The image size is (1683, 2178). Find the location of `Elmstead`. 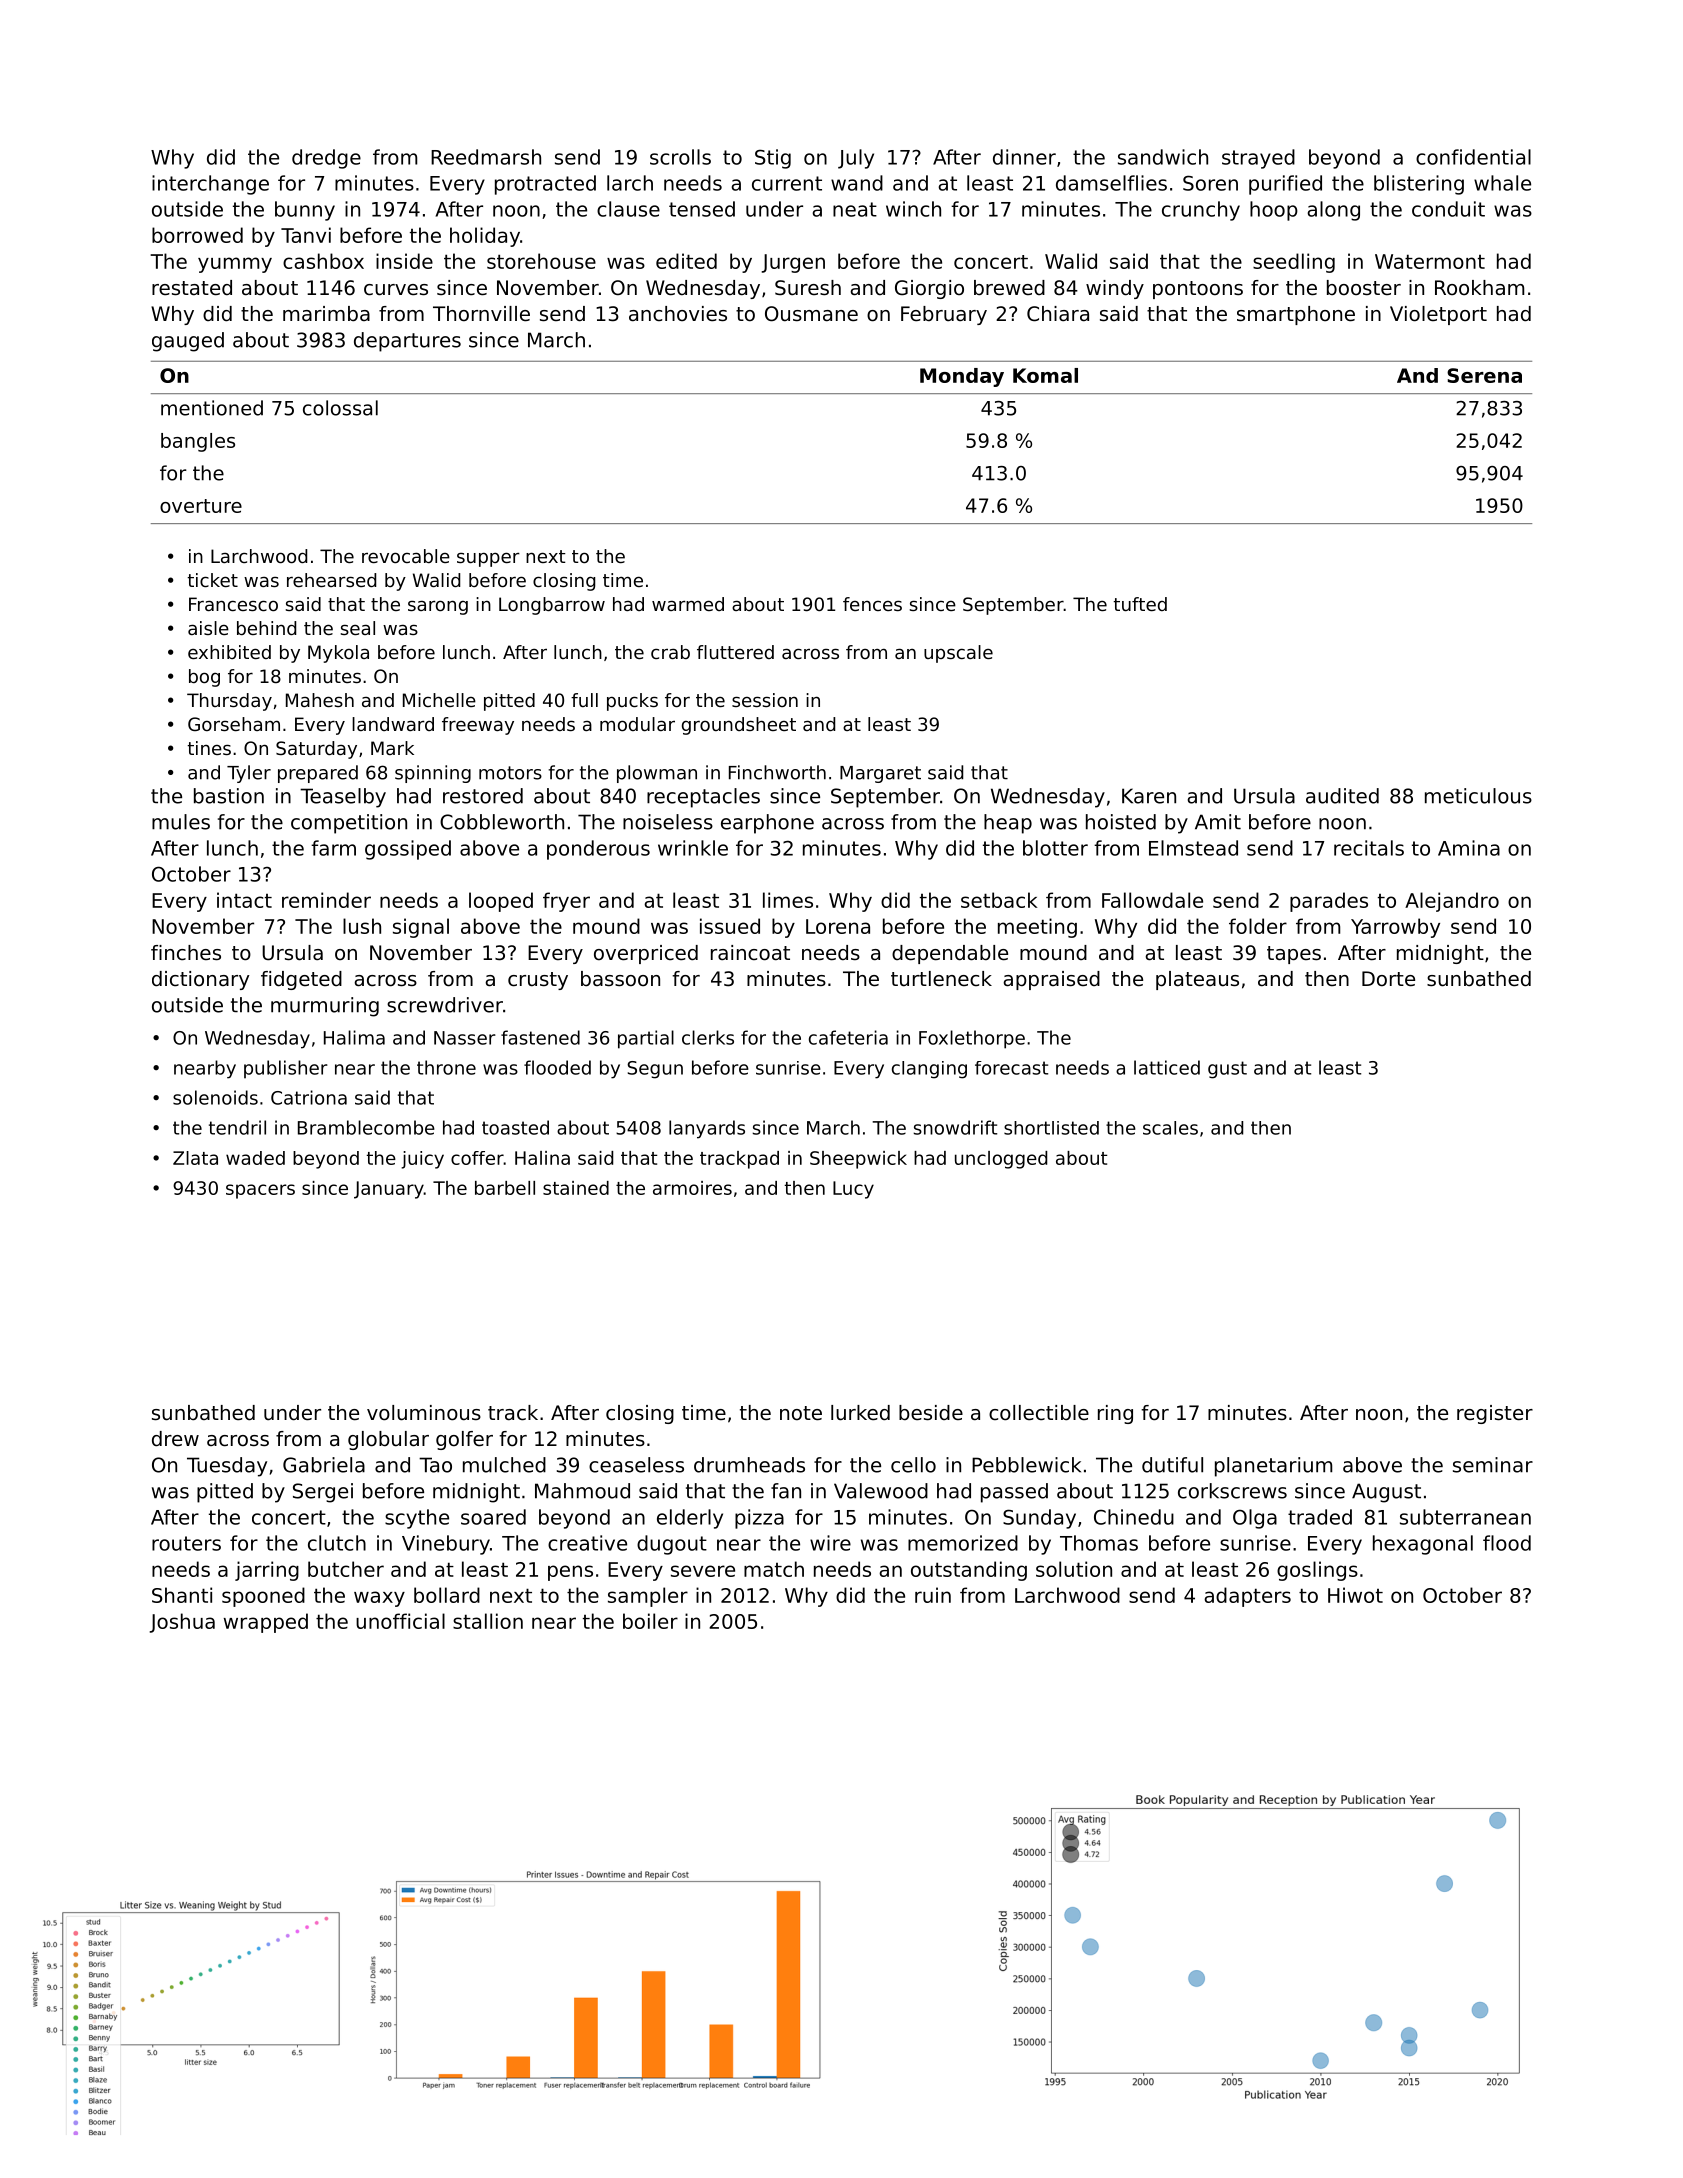

Elmstead is located at coordinates (1193, 848).
